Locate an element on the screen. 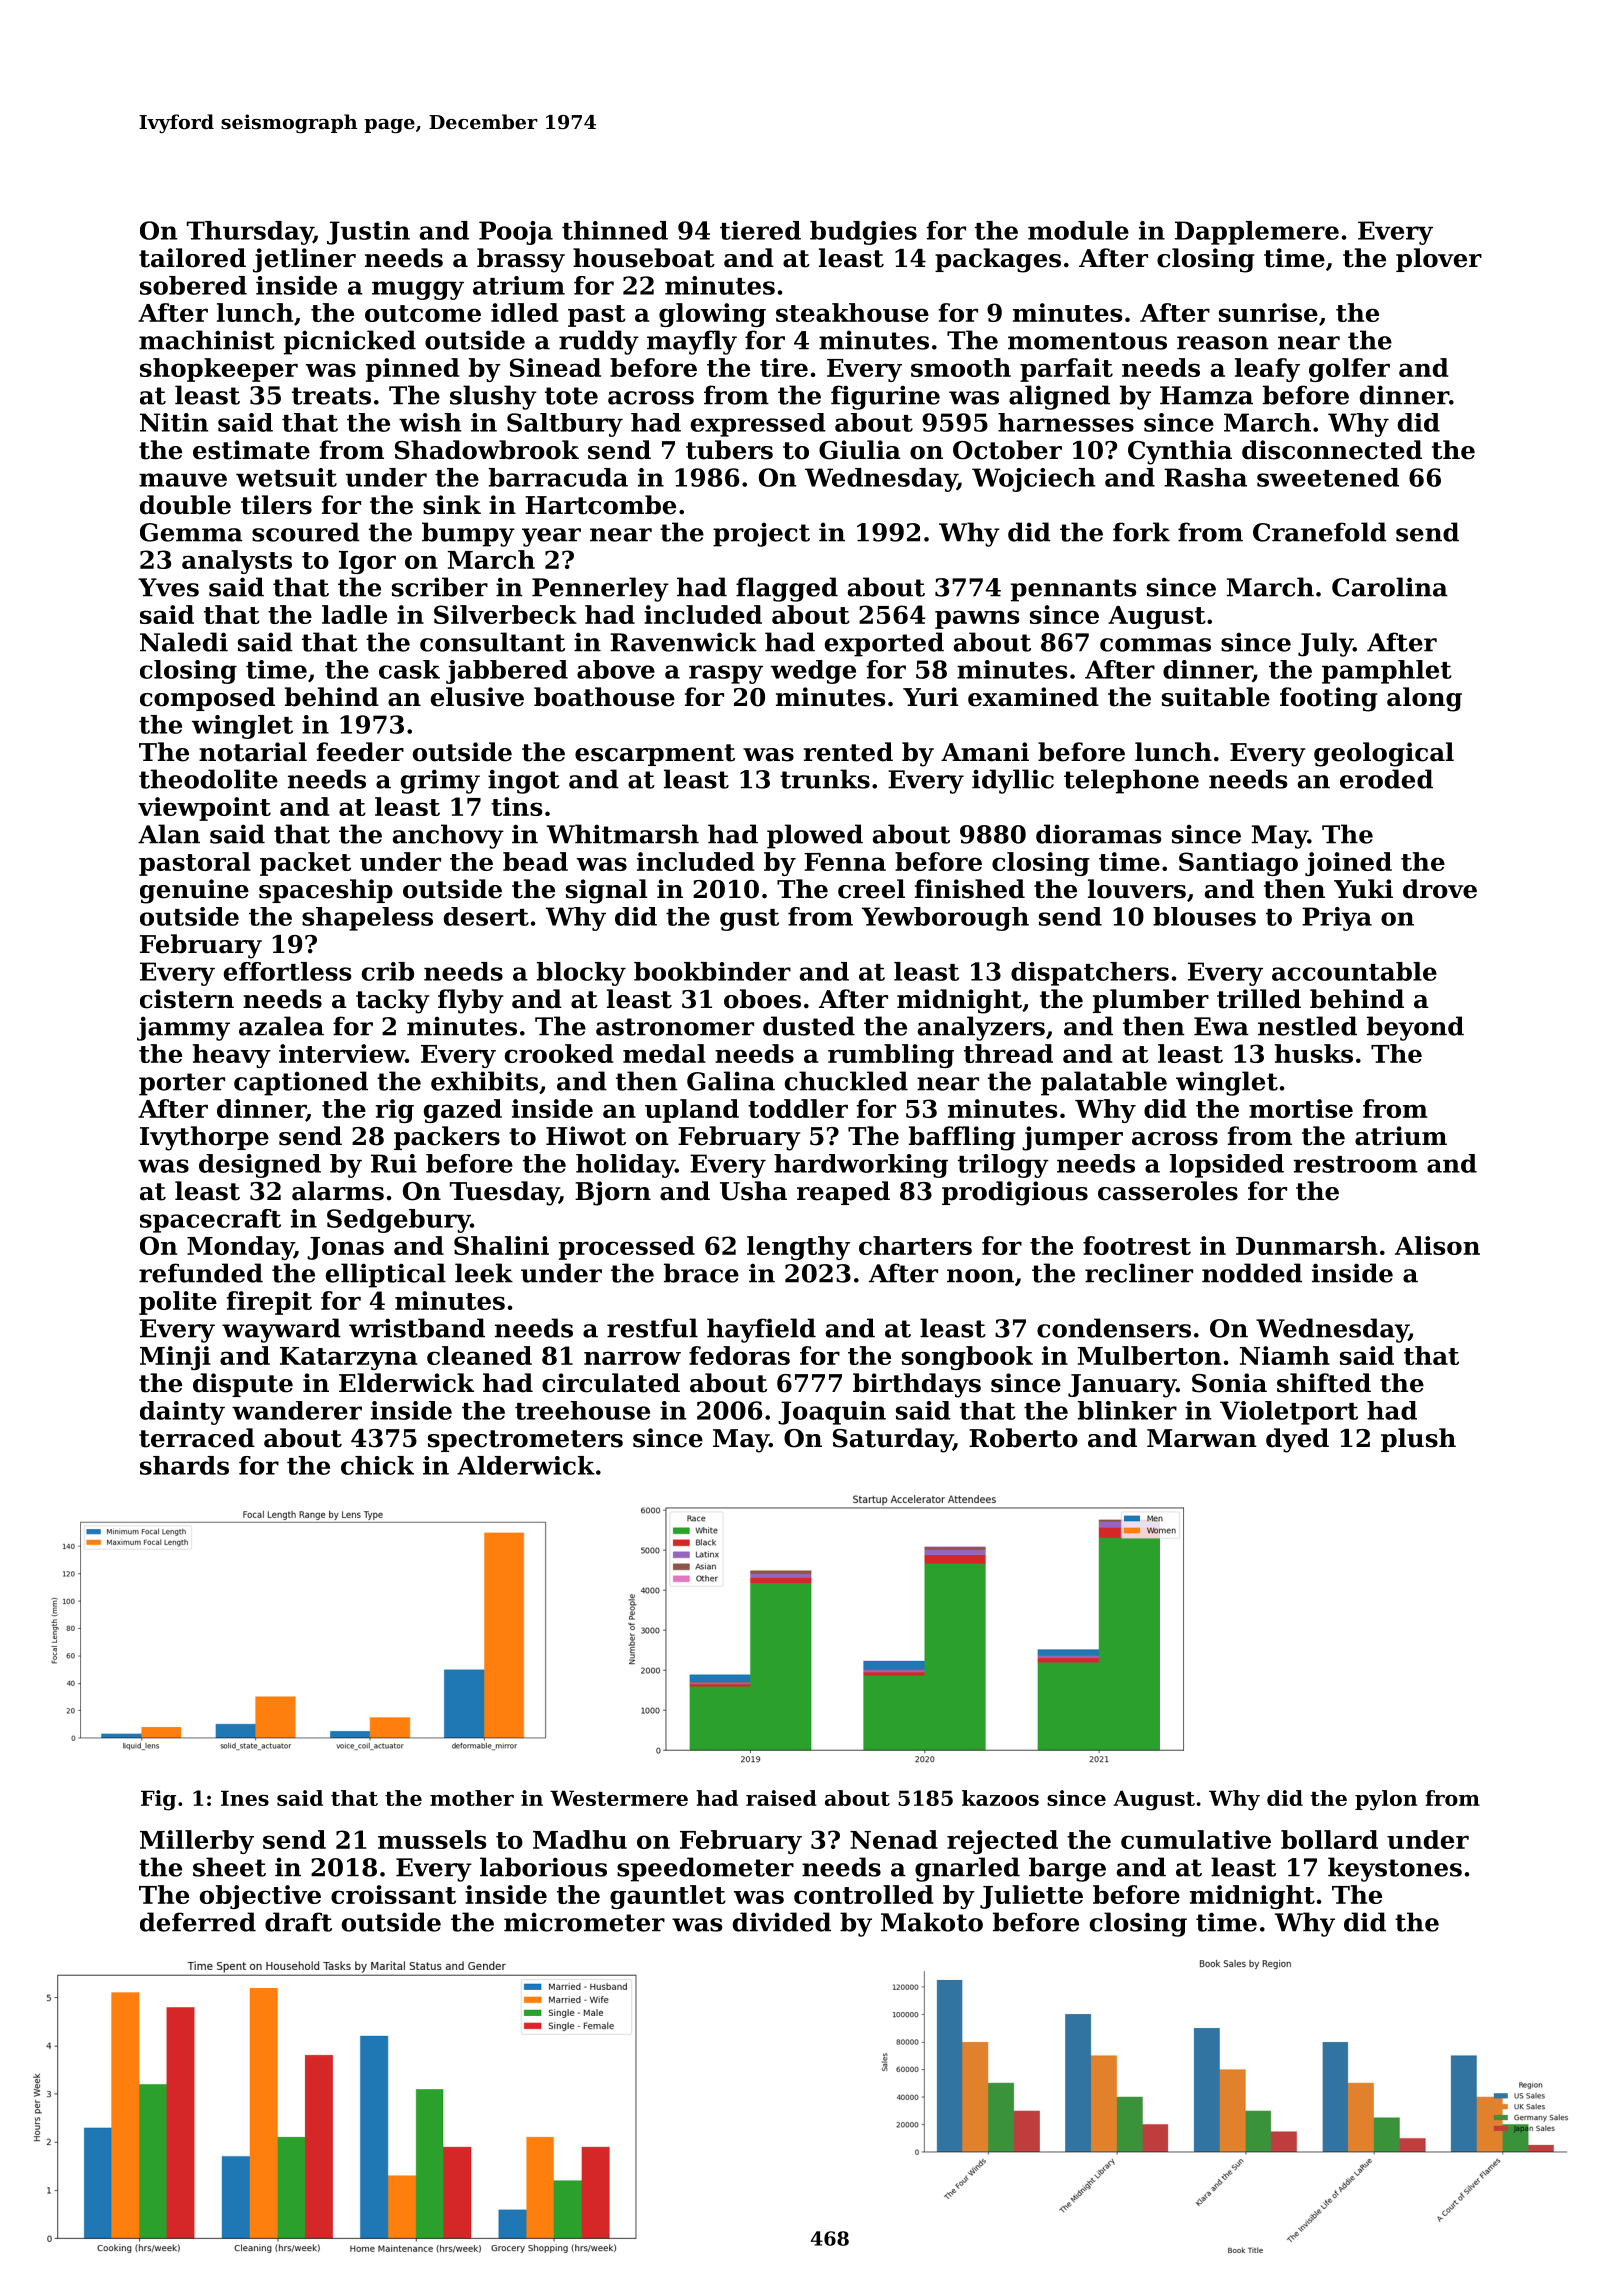 The width and height of the screenshot is (1620, 2292). Pooja is located at coordinates (516, 233).
